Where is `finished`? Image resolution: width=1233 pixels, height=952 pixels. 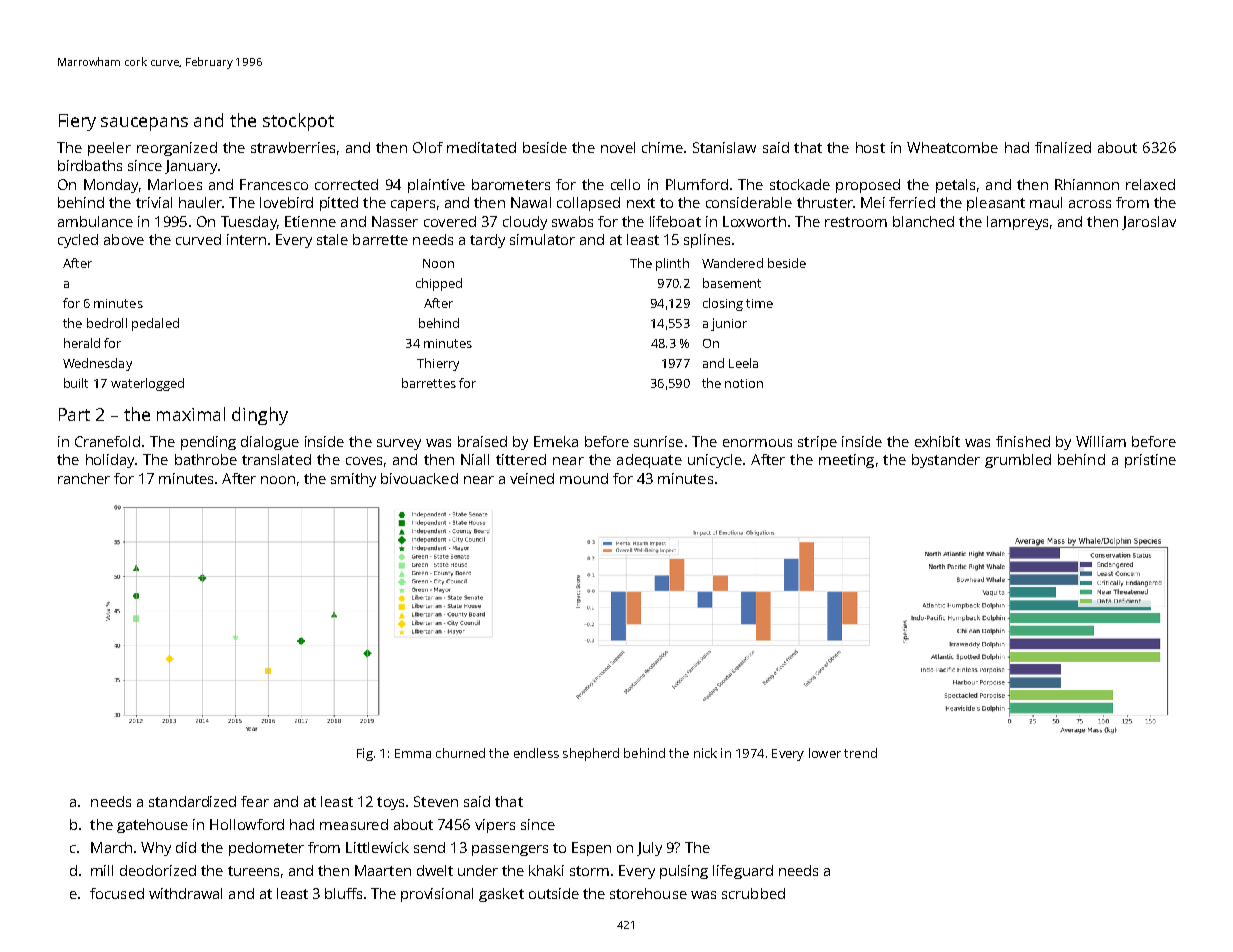 finished is located at coordinates (1023, 441).
